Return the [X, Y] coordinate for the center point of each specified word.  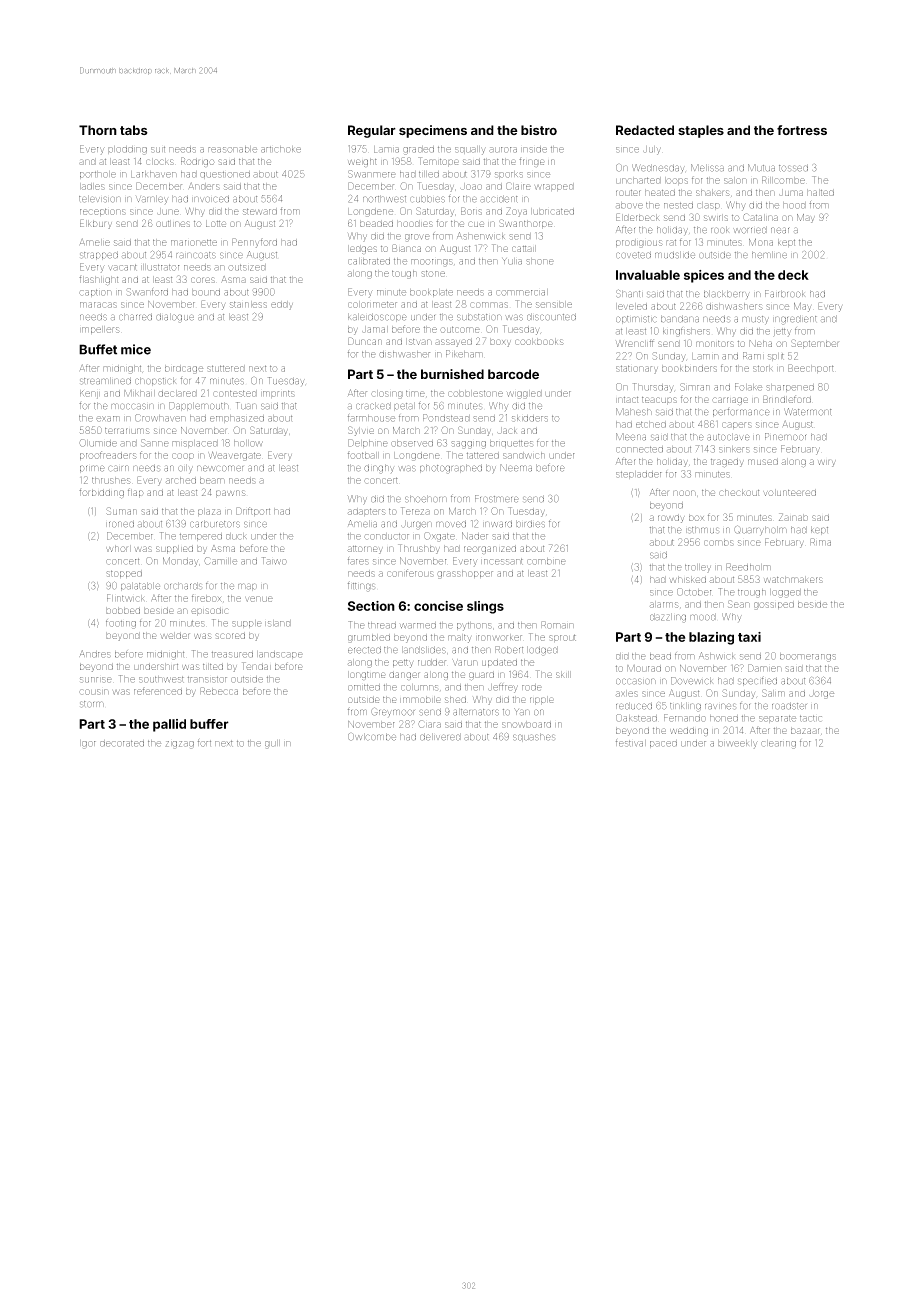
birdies [530, 524]
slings [485, 607]
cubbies [427, 199]
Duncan [365, 341]
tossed [793, 168]
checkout [739, 492]
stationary [637, 369]
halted [820, 192]
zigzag [179, 745]
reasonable [232, 149]
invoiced [210, 199]
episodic [210, 611]
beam [212, 480]
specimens [433, 131]
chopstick [155, 381]
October [694, 592]
